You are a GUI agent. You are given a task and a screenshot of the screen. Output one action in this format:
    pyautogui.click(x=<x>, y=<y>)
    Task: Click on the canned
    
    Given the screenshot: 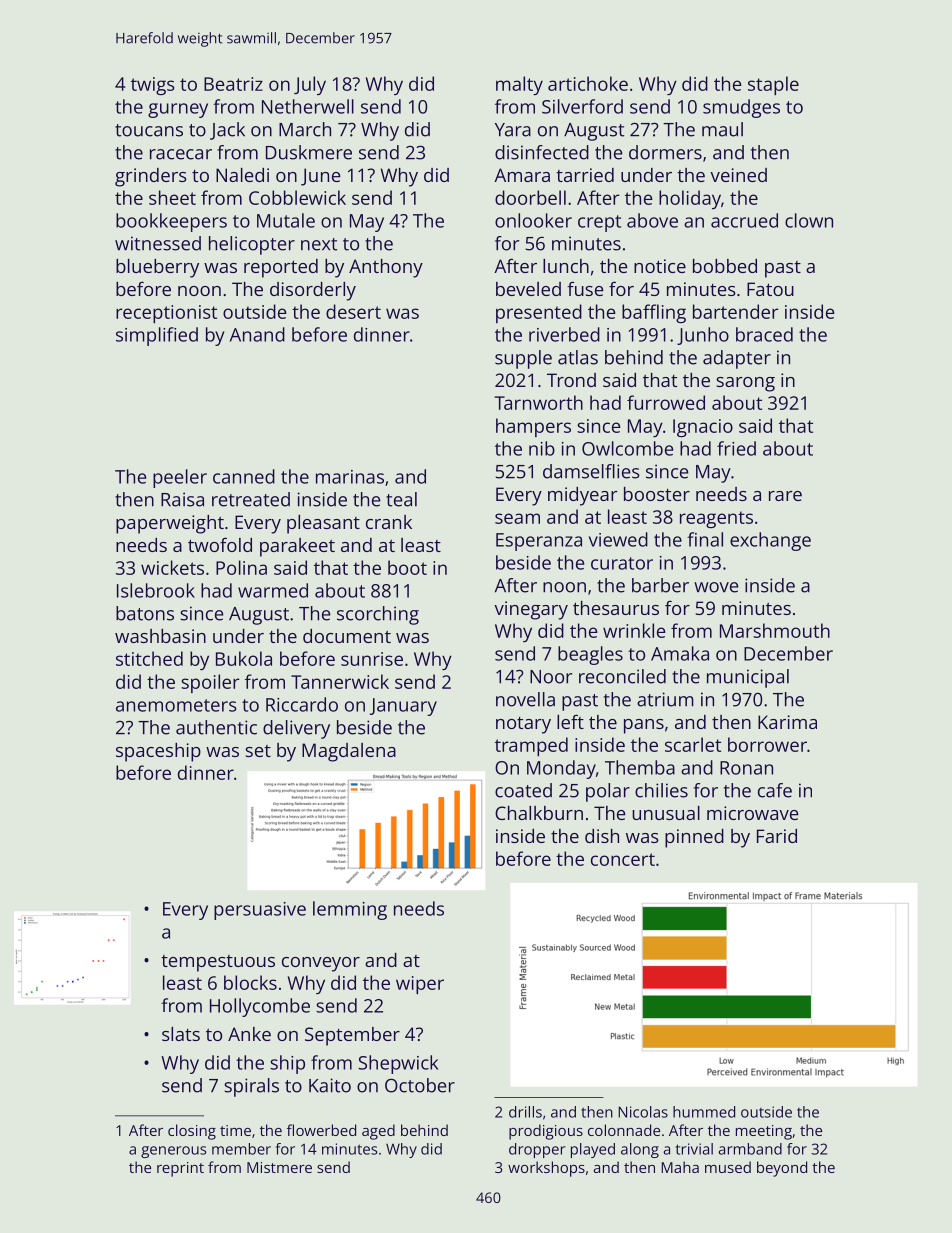 What is the action you would take?
    pyautogui.click(x=244, y=476)
